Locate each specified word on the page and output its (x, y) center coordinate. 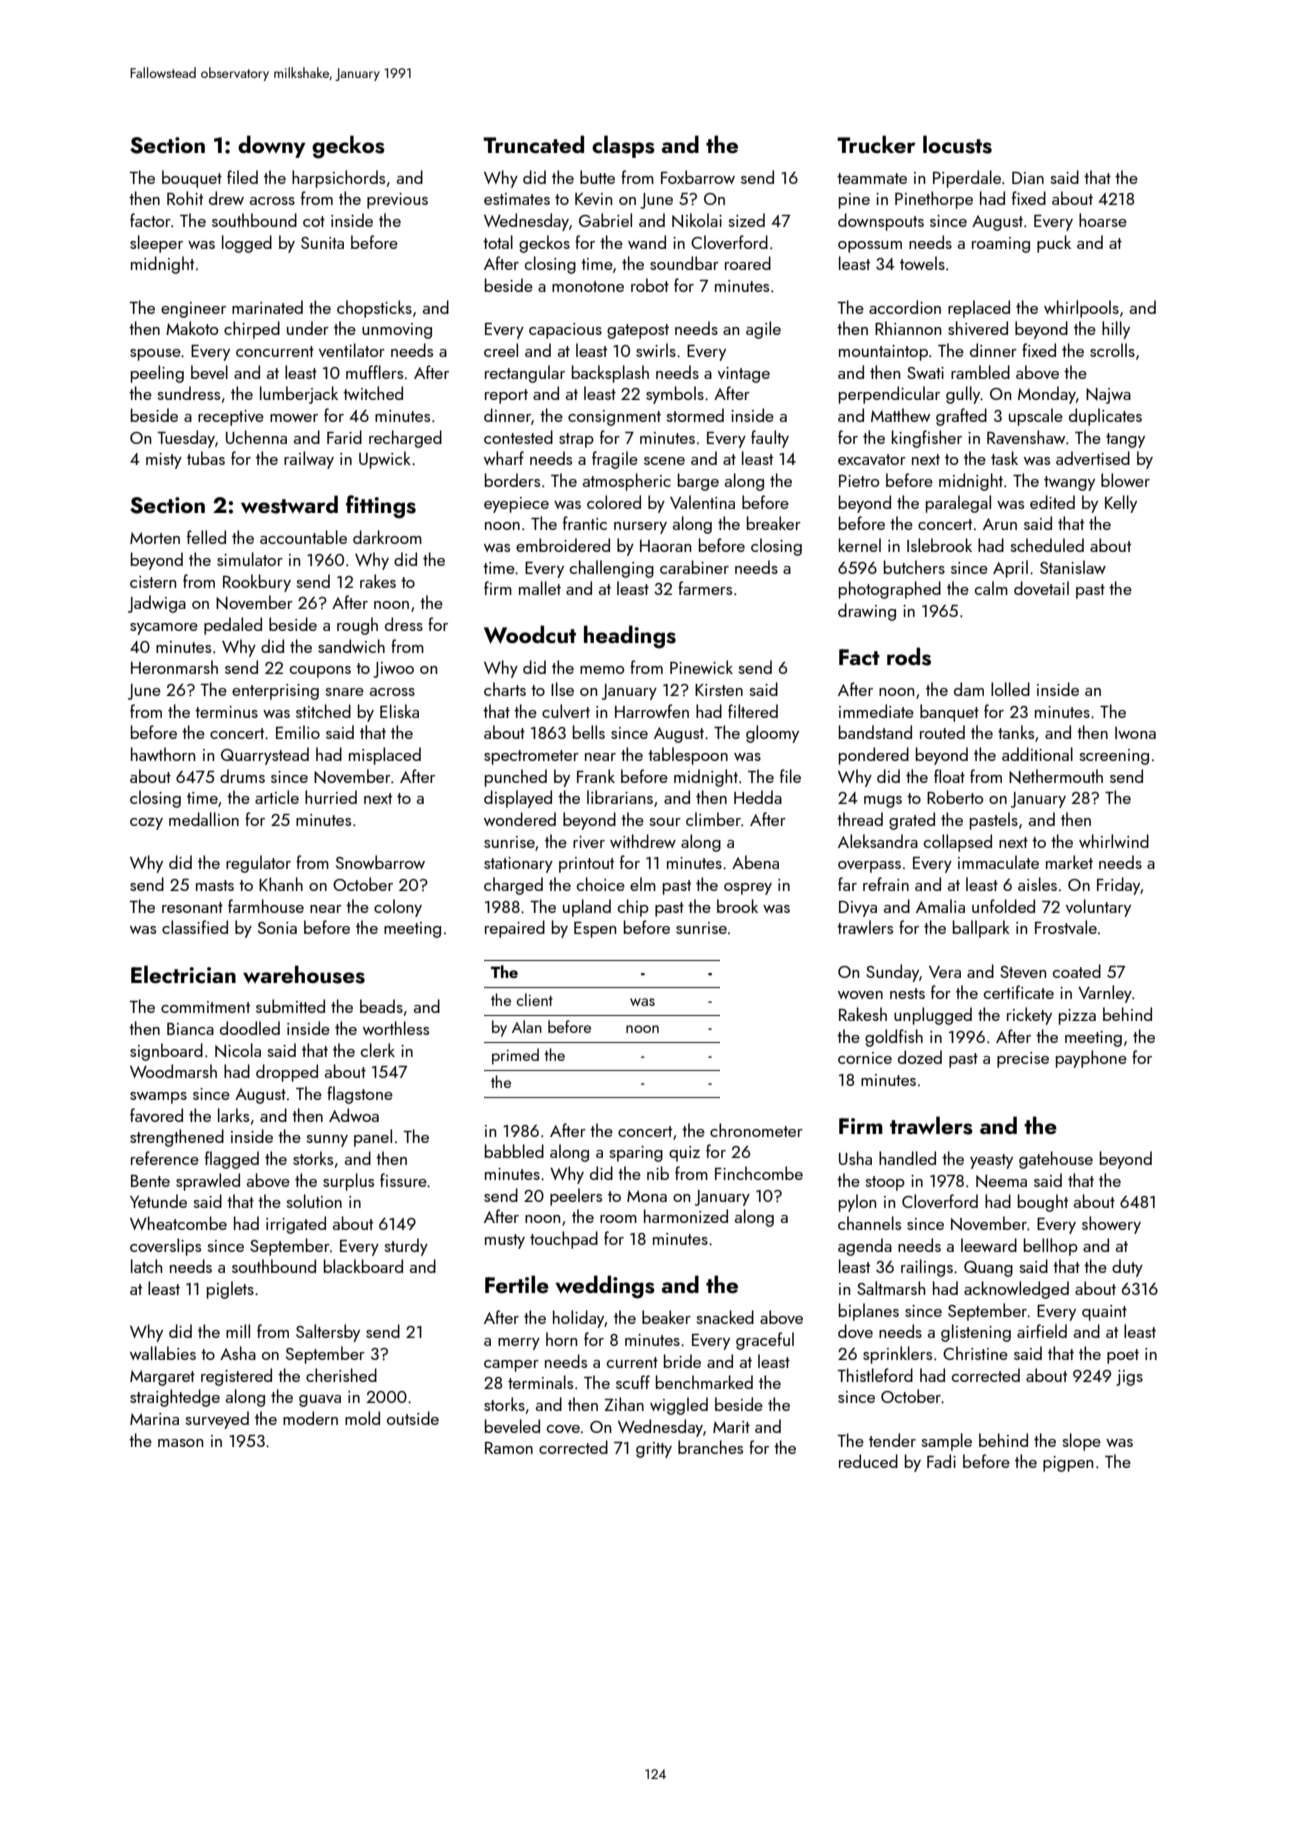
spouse (155, 355)
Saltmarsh (891, 1288)
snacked (725, 1317)
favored (156, 1115)
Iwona (1135, 733)
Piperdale (967, 179)
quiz (684, 1154)
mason (180, 1443)
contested (518, 437)
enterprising (275, 692)
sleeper (156, 244)
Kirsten (719, 690)
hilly (1116, 330)
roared (748, 263)
